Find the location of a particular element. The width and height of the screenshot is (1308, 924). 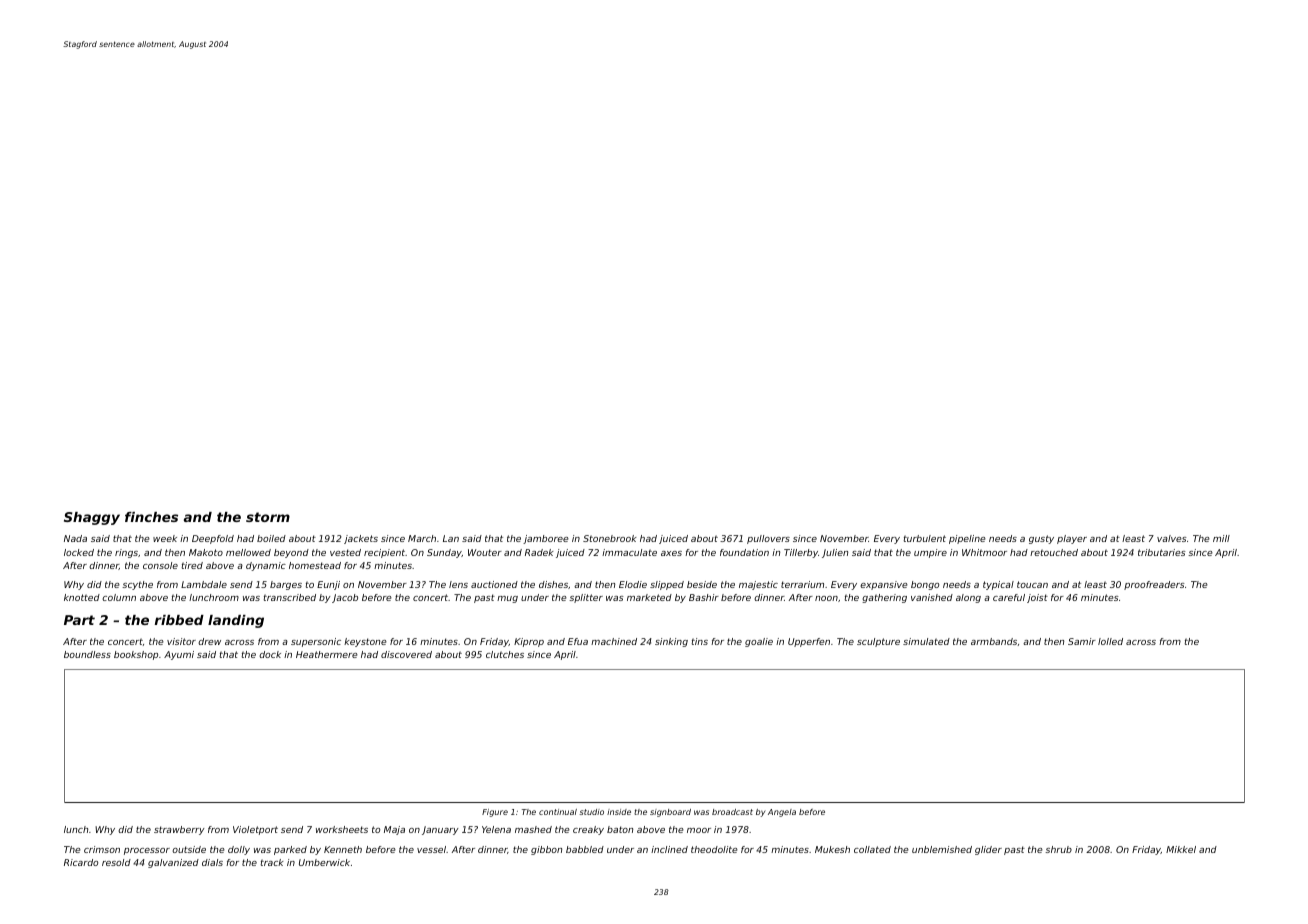

Mikkel is located at coordinates (1181, 849).
